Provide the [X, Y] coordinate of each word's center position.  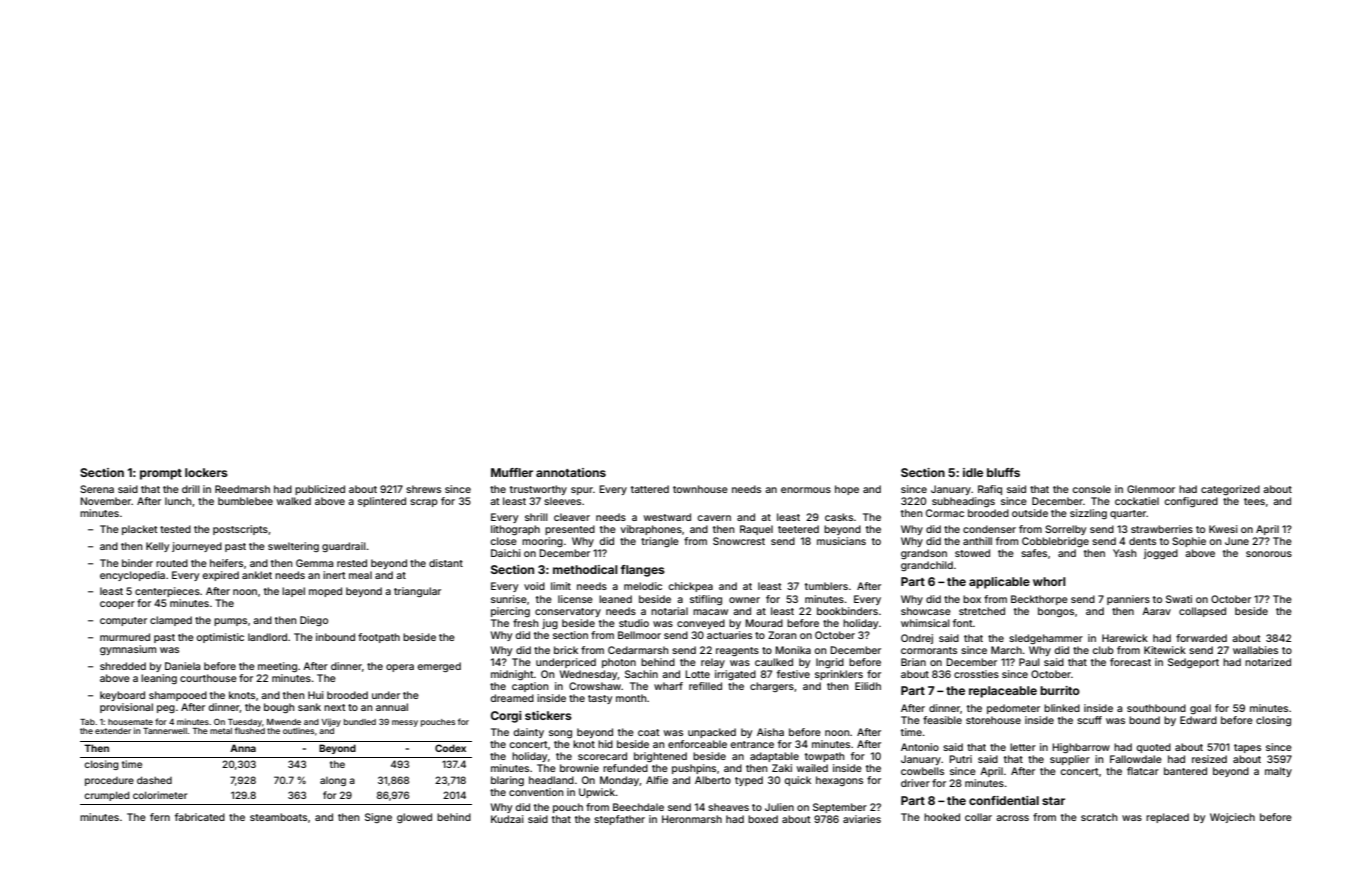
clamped [171, 621]
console [1092, 489]
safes [1034, 553]
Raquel [756, 530]
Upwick [597, 793]
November [105, 501]
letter [1023, 747]
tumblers [826, 586]
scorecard [602, 756]
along [333, 781]
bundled [360, 722]
